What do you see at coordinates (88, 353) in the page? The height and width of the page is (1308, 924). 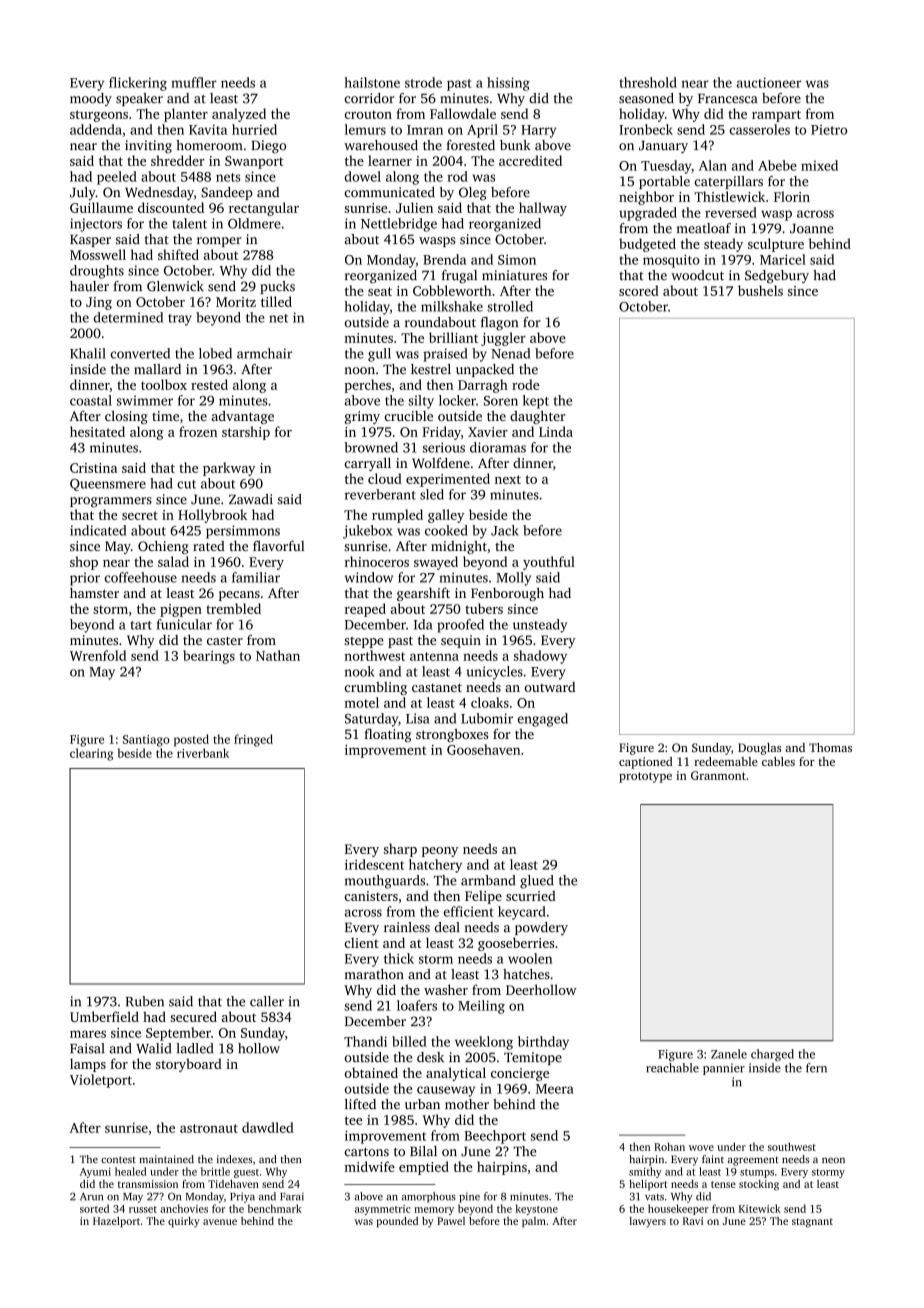 I see `Khalil` at bounding box center [88, 353].
